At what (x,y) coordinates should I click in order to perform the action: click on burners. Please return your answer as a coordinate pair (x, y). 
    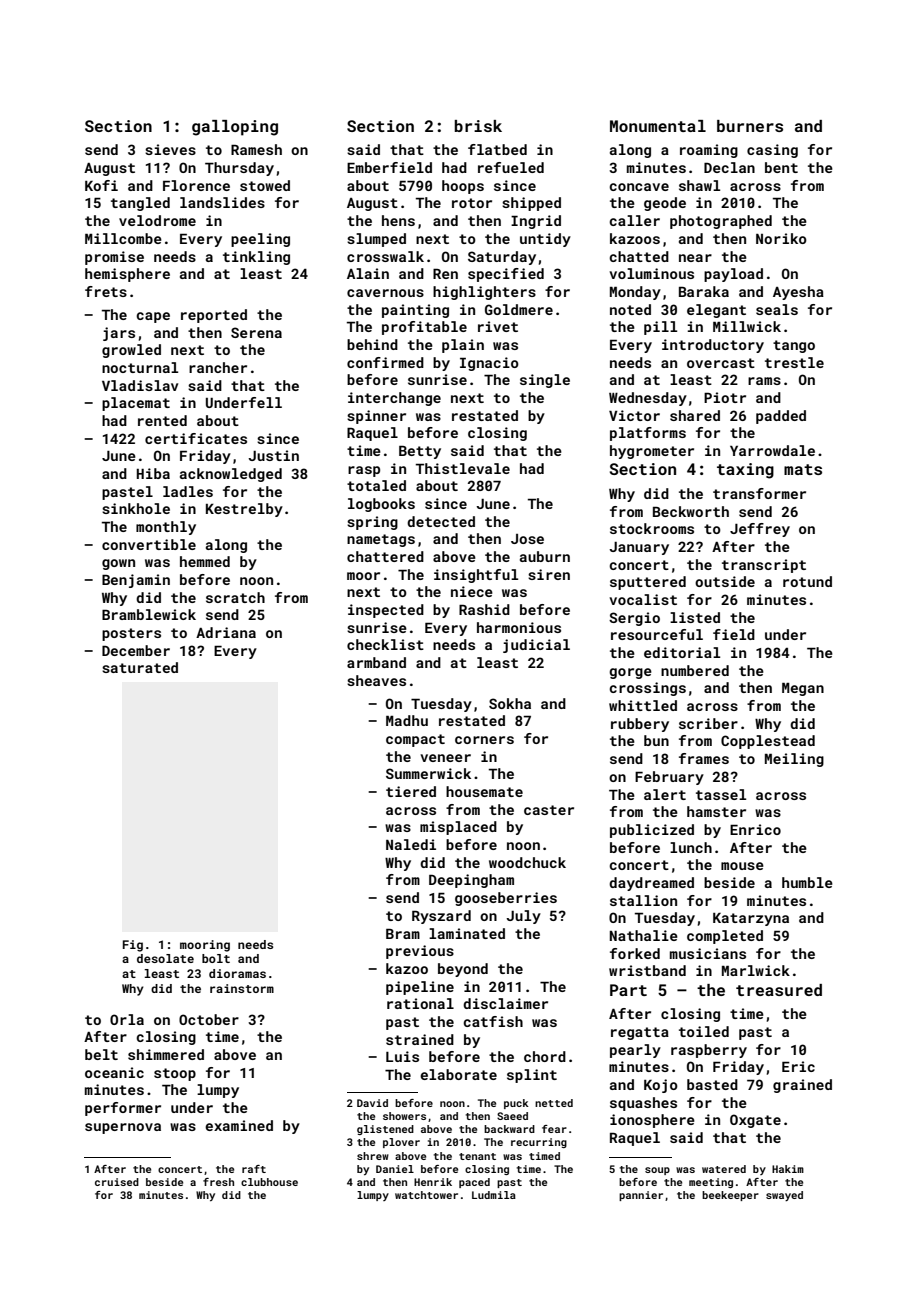
    Looking at the image, I should click on (750, 126).
